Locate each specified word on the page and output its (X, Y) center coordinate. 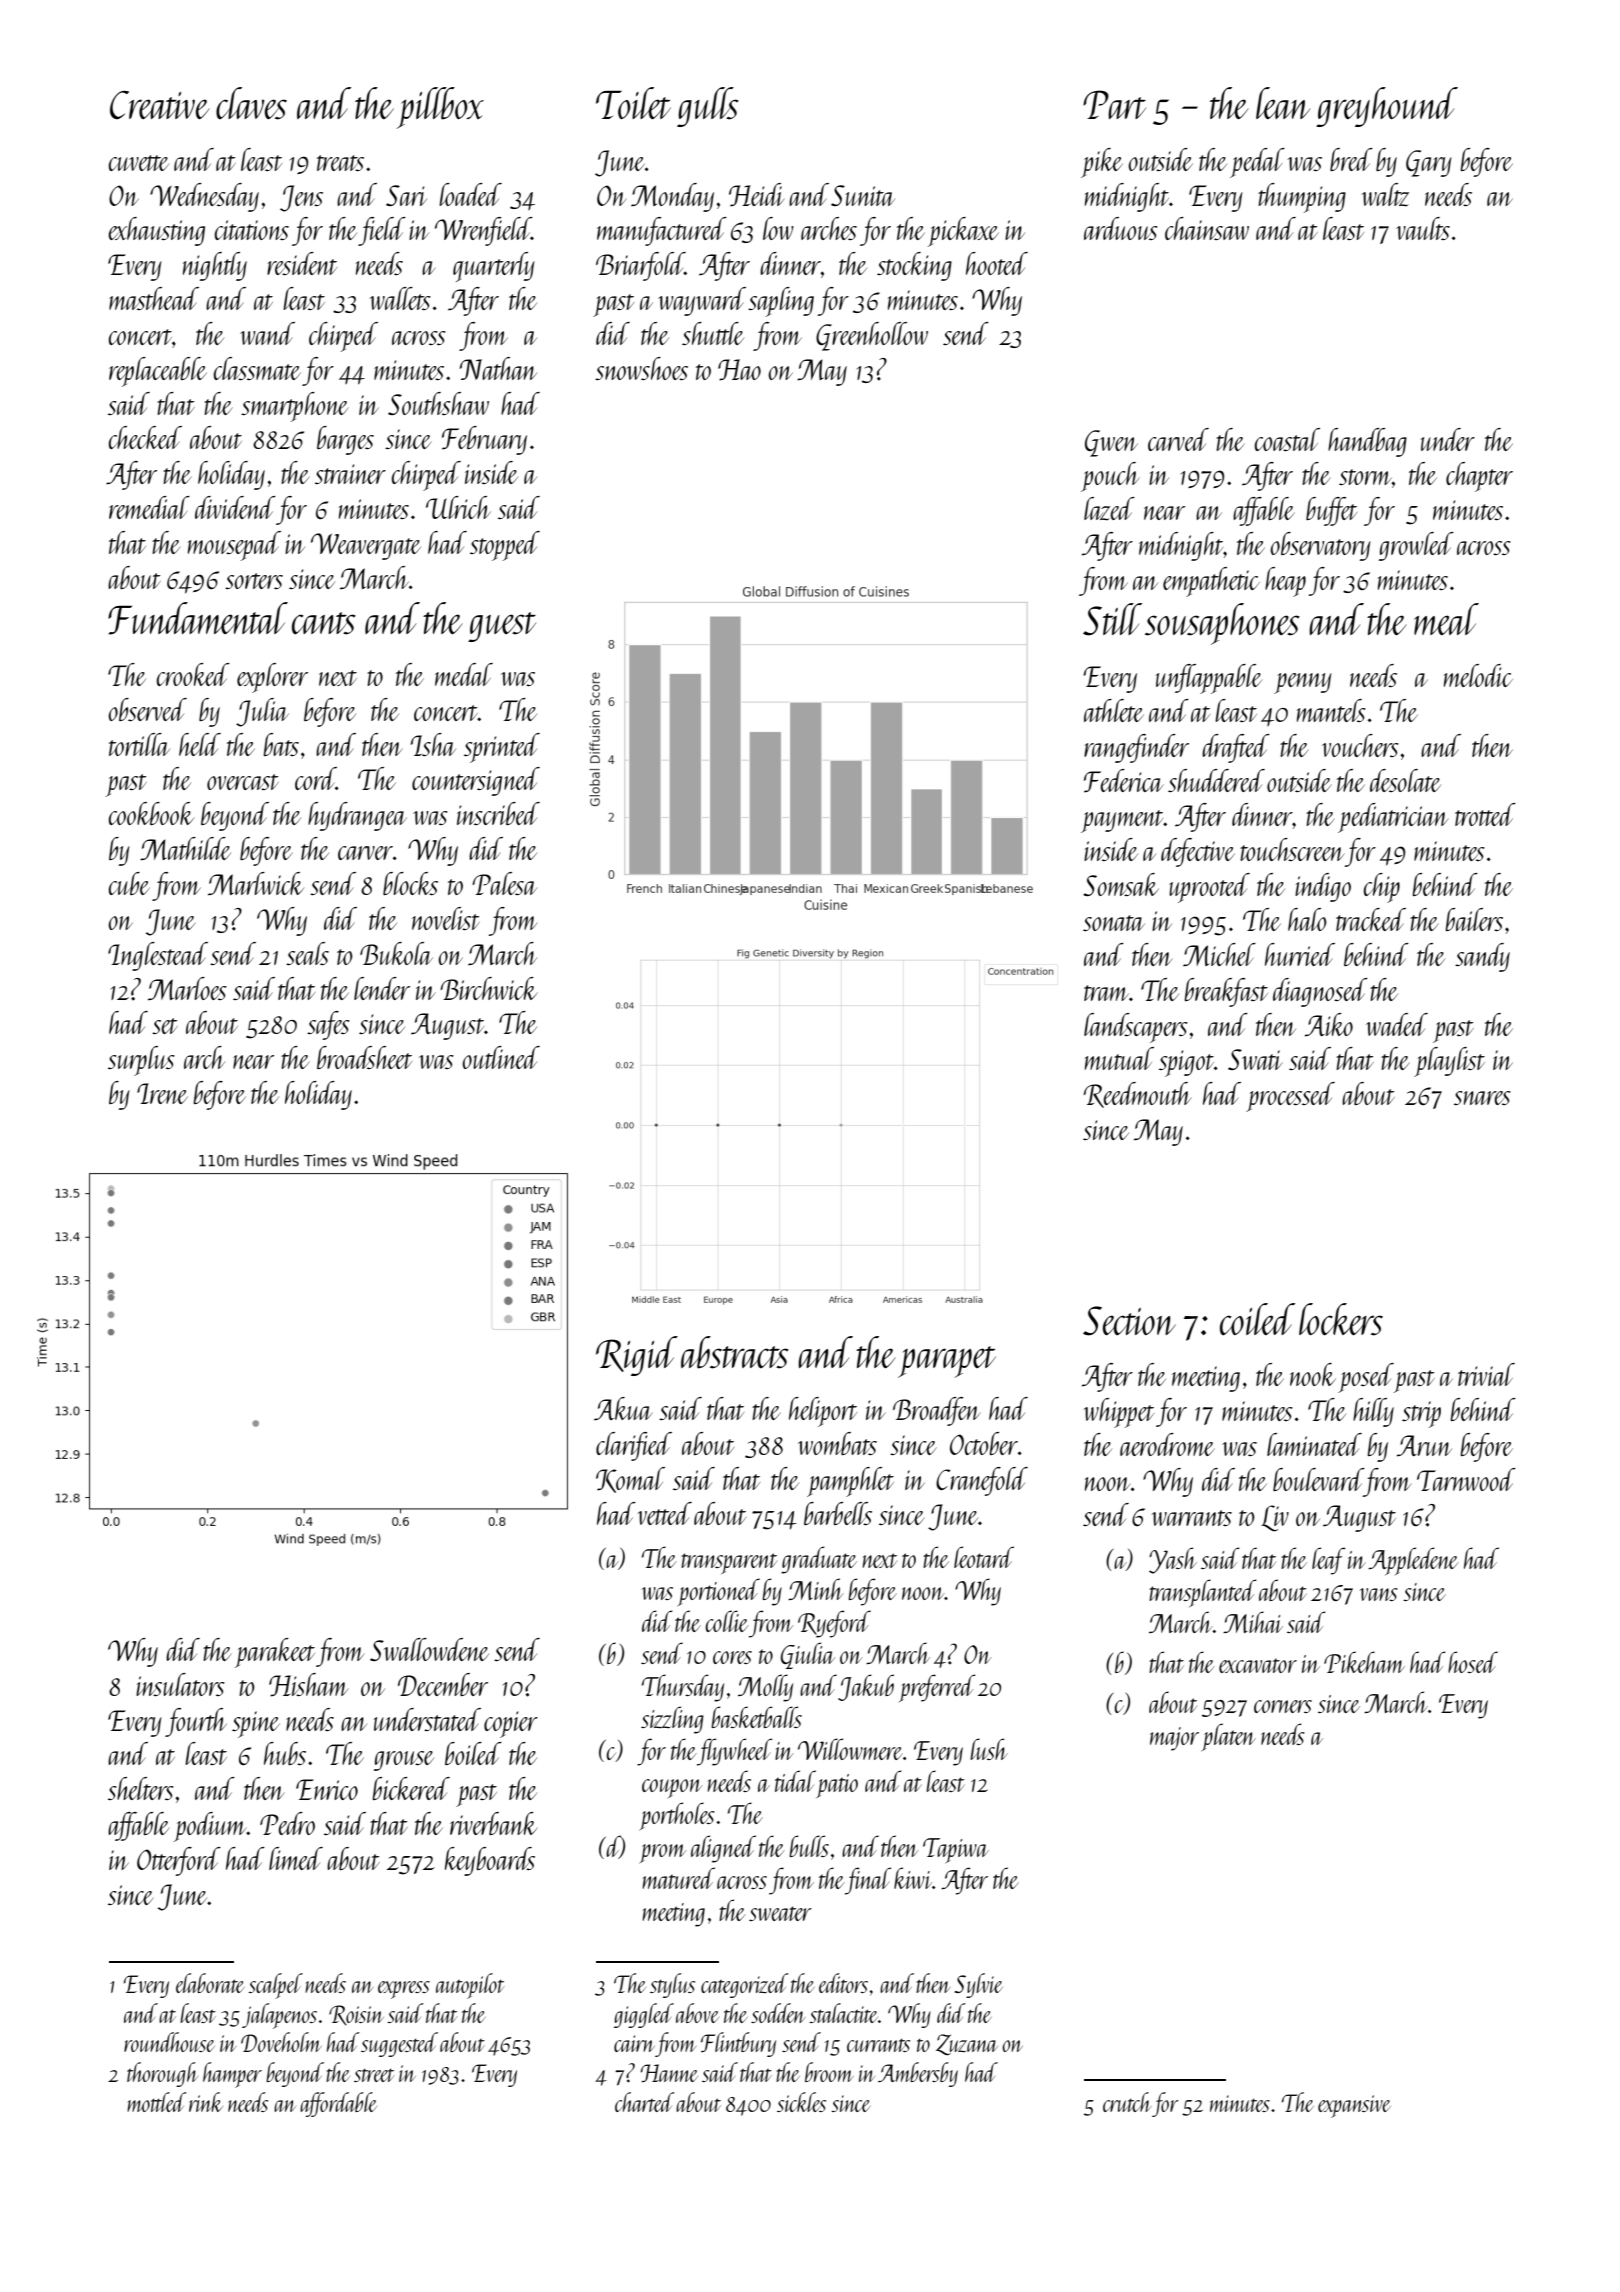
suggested (399, 2044)
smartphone (295, 407)
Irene (162, 1093)
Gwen (1111, 443)
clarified (634, 1446)
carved (1178, 439)
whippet (1118, 1413)
